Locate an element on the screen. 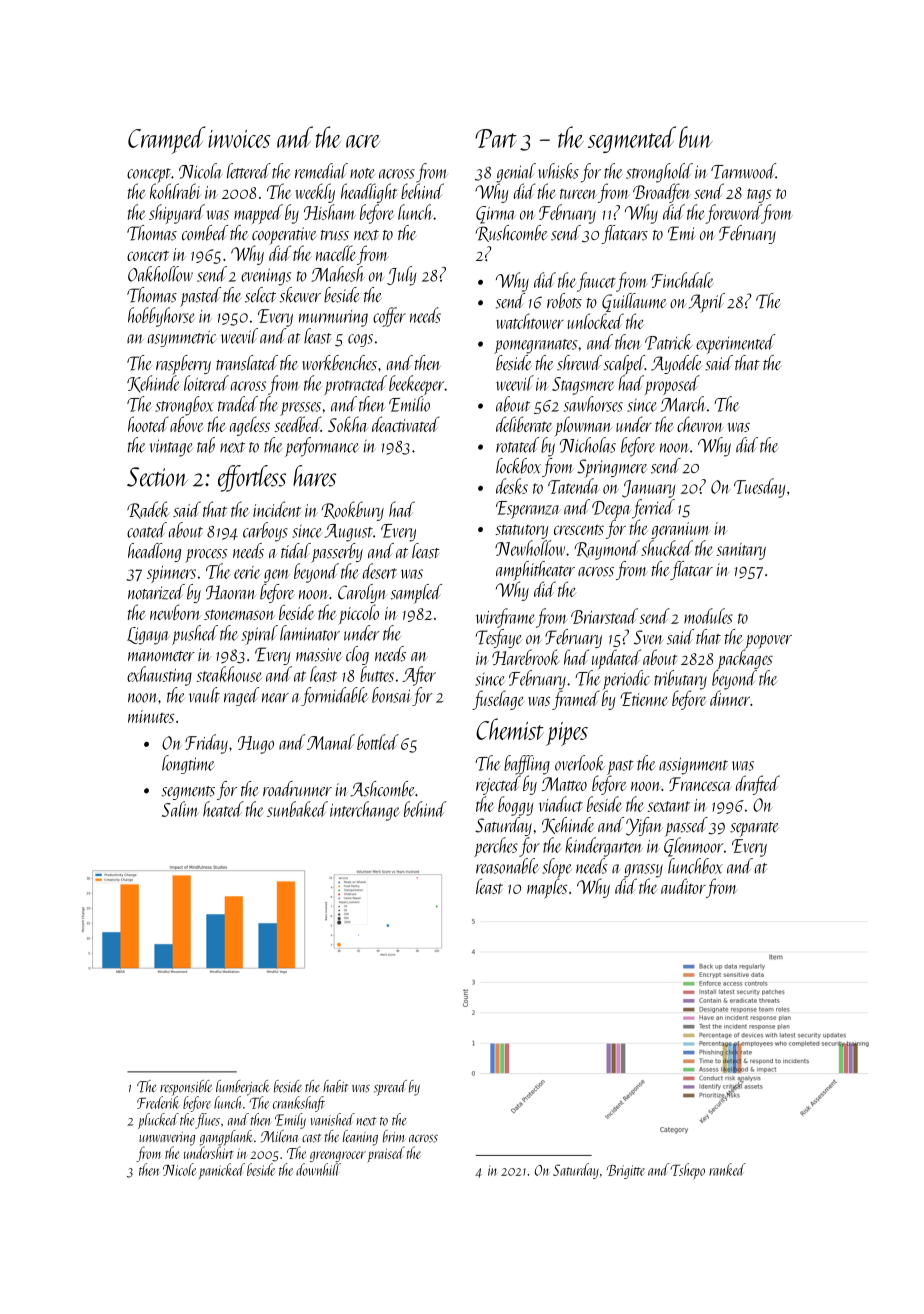  invoices is located at coordinates (239, 139).
